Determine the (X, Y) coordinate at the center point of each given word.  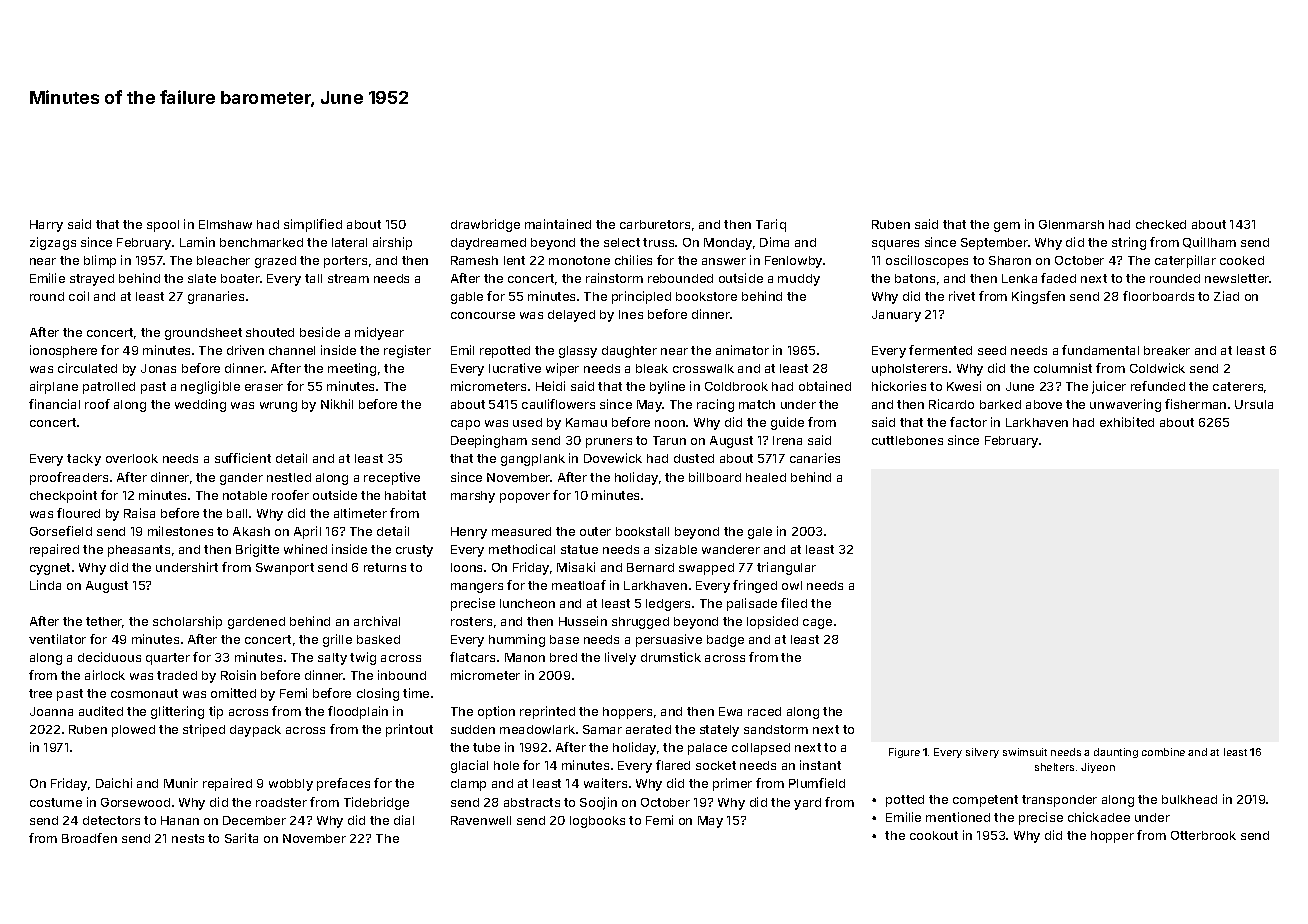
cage (817, 624)
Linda (45, 585)
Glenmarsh (1071, 224)
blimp (100, 261)
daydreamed (488, 244)
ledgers (668, 605)
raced (764, 711)
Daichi (114, 783)
